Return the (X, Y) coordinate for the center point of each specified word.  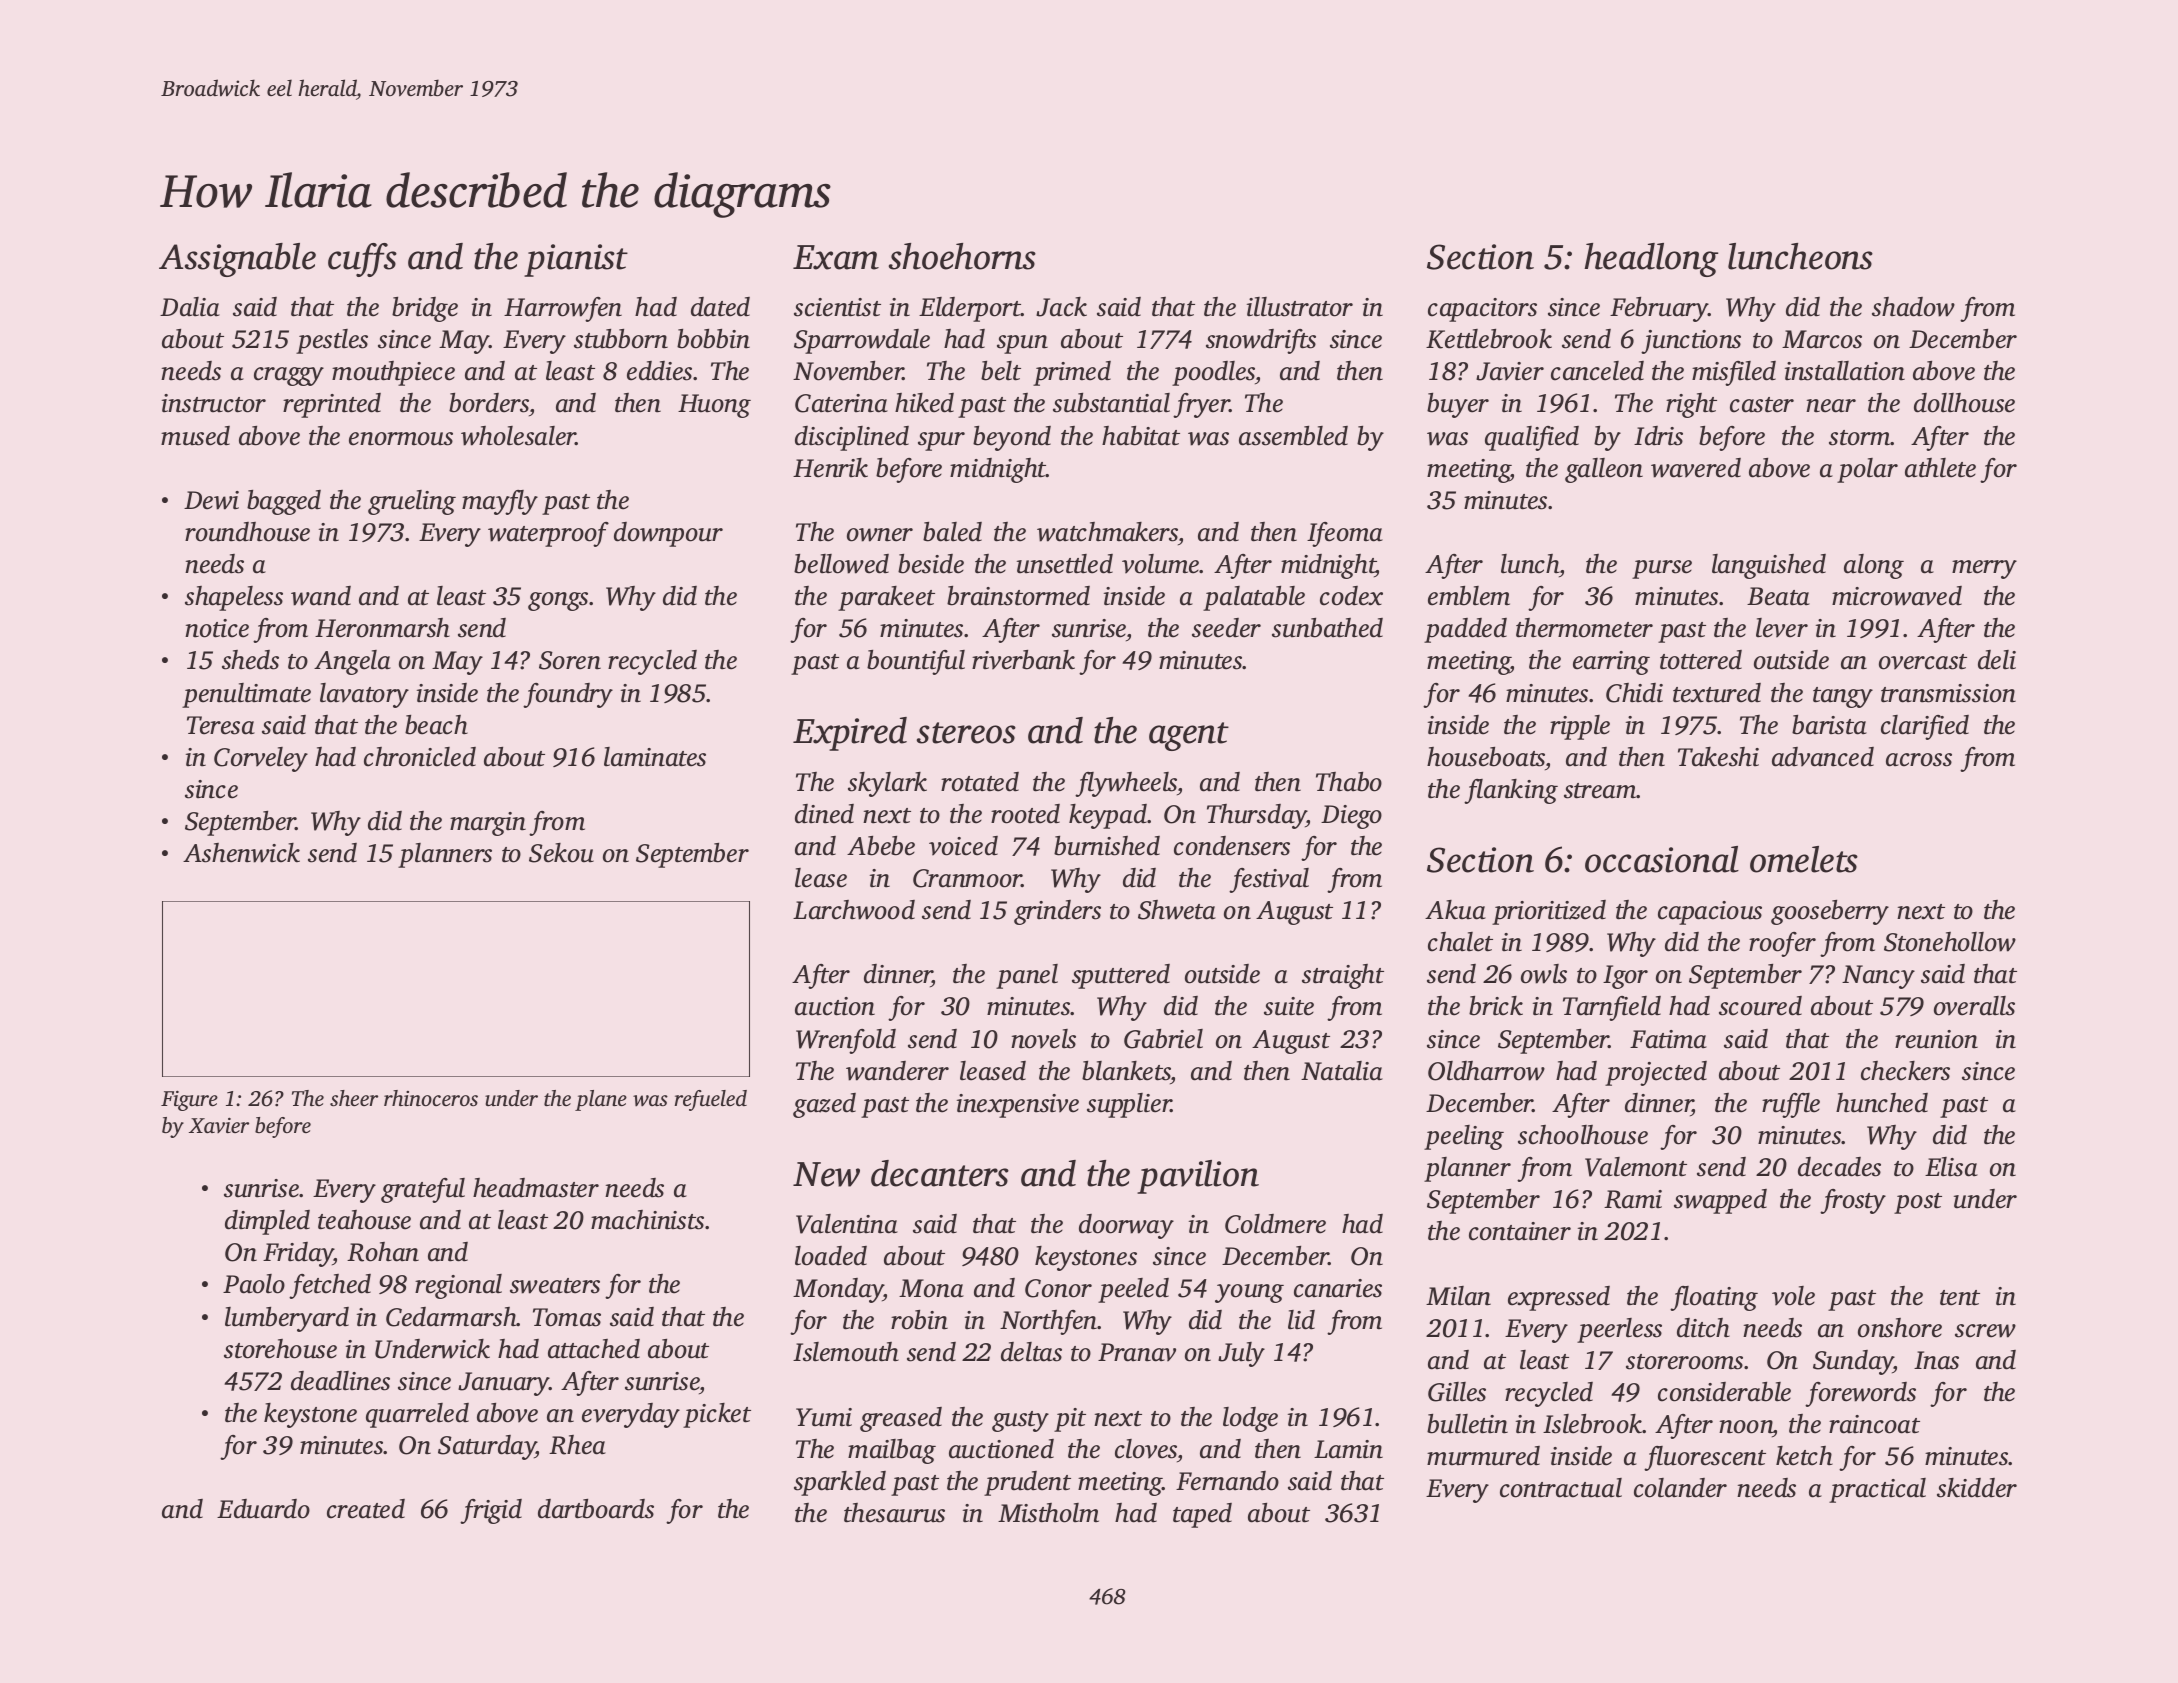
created (366, 1509)
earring (1611, 663)
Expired (850, 734)
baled (952, 532)
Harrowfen (563, 309)
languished (1769, 566)
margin (488, 824)
